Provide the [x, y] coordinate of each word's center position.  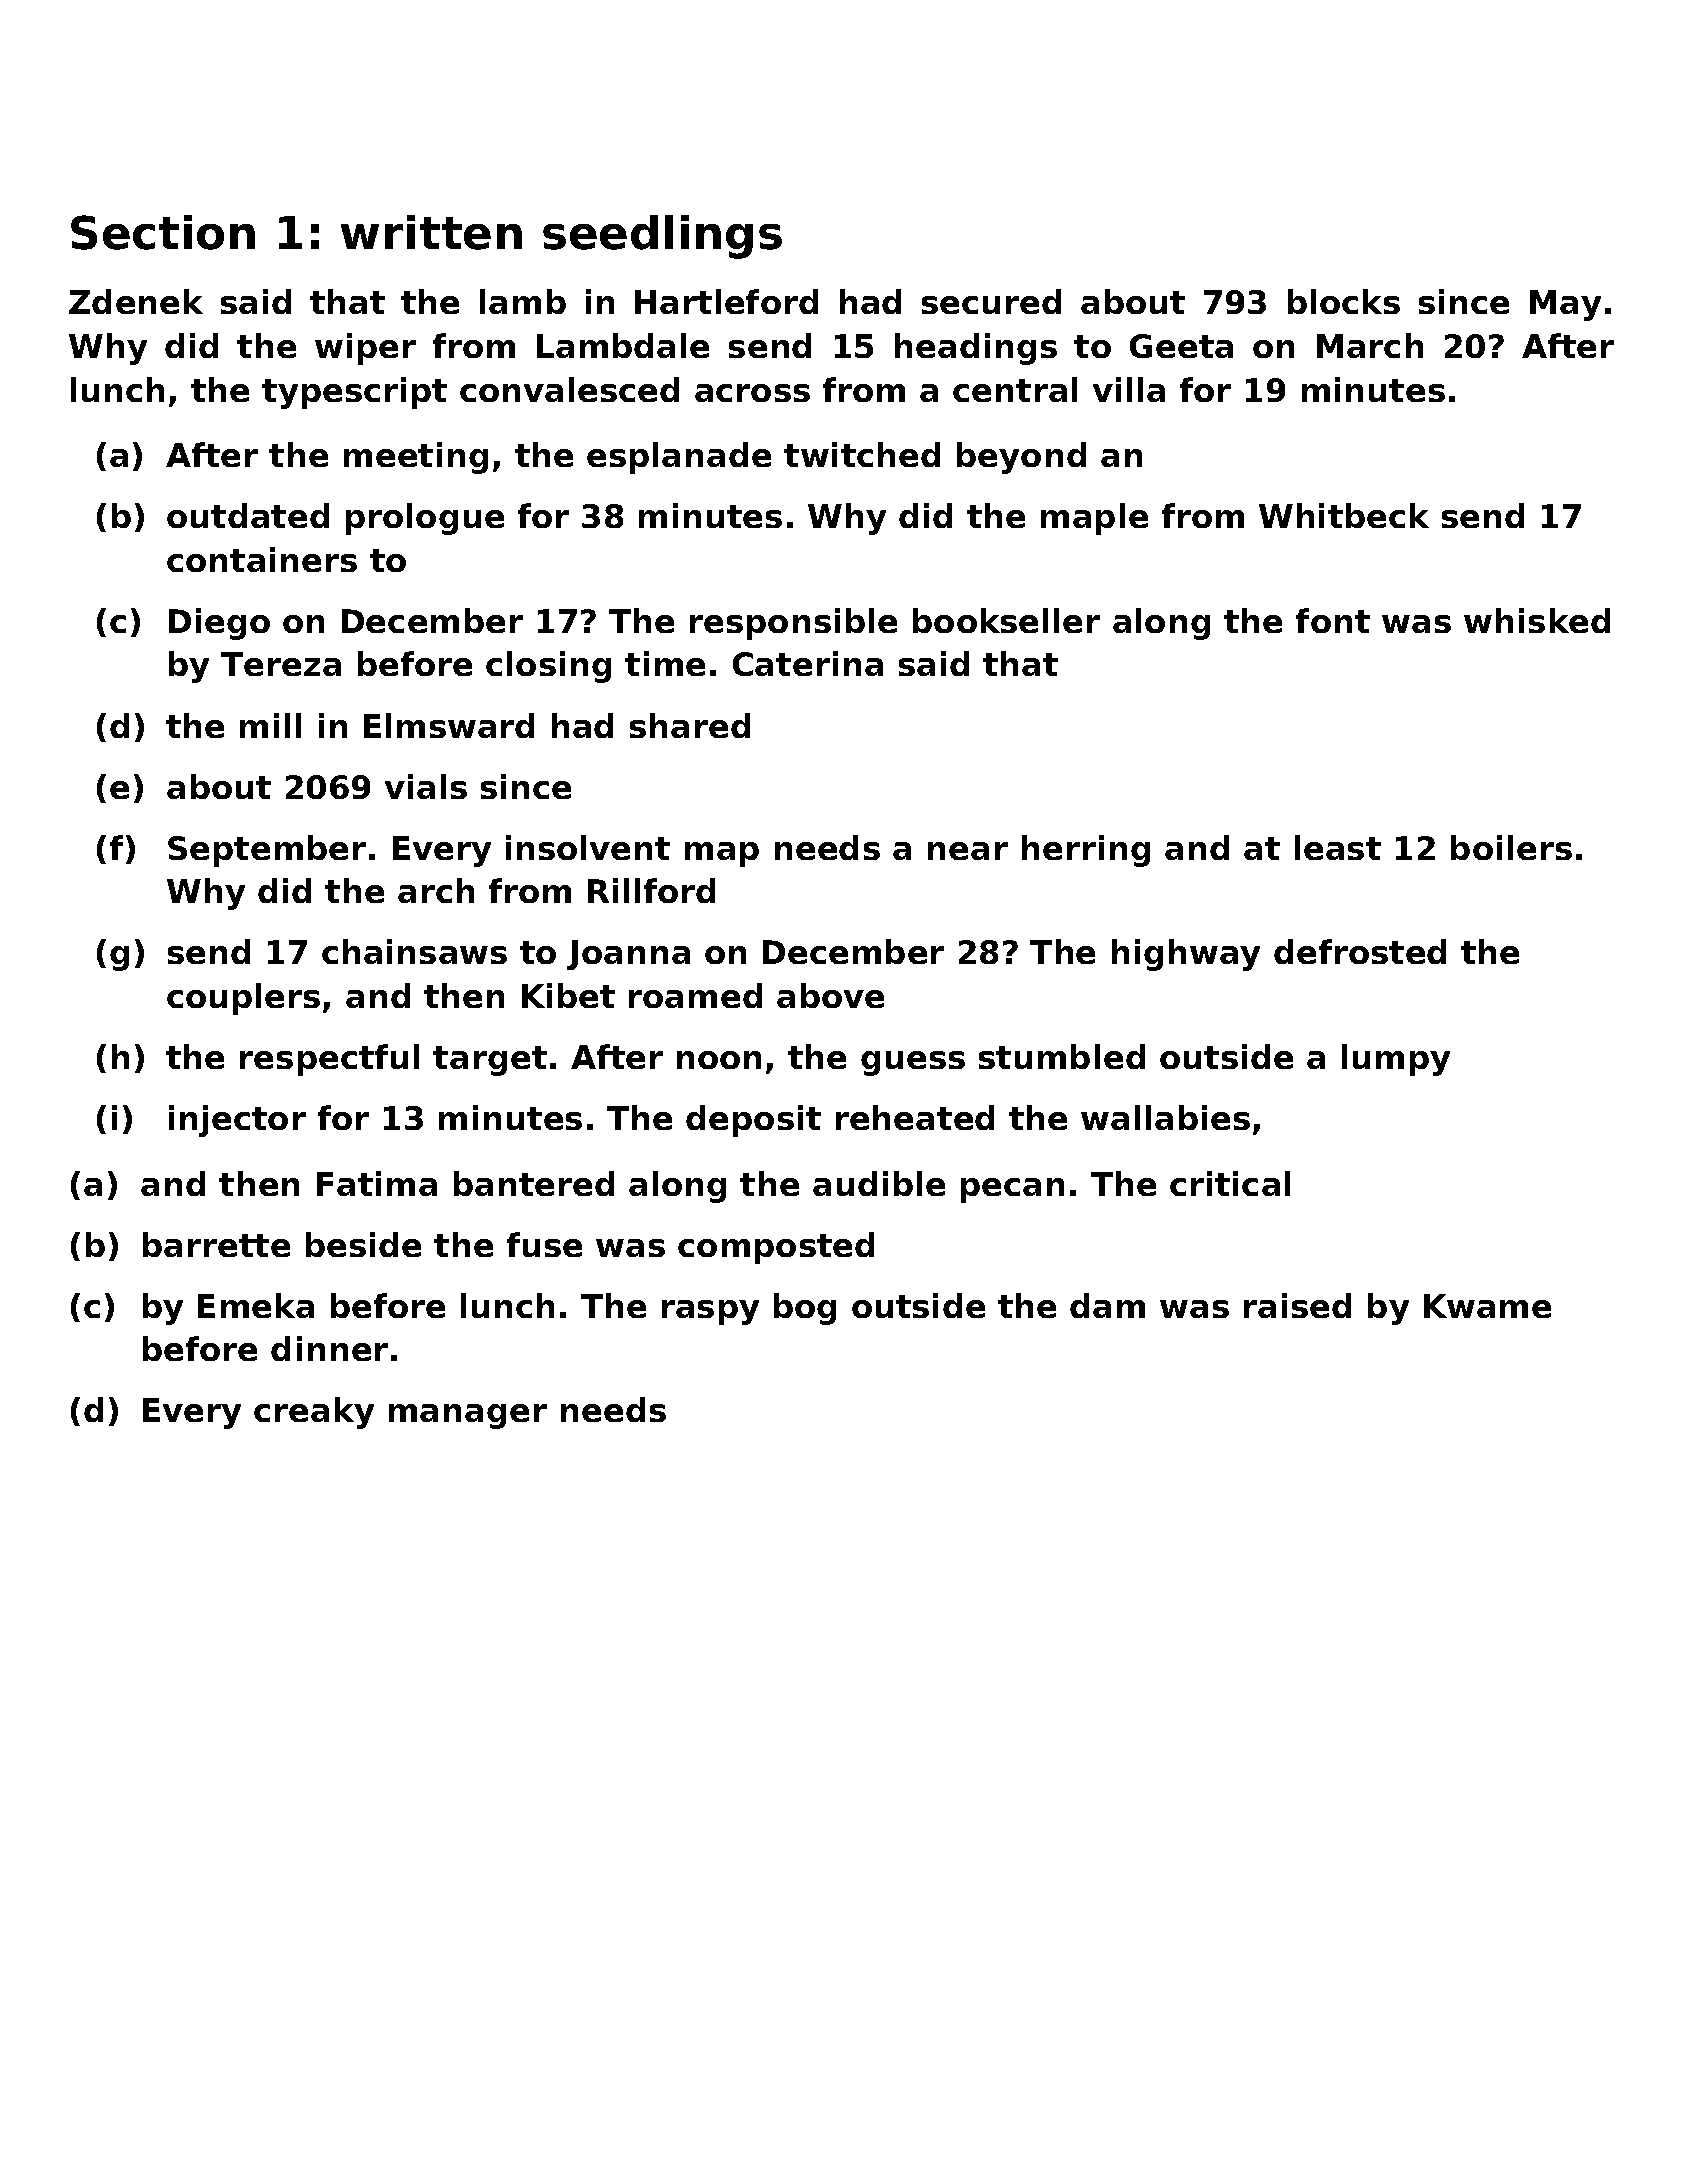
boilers [1511, 847]
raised [1297, 1305]
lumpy [1396, 1060]
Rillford [651, 890]
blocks [1344, 301]
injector [237, 1121]
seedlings [662, 237]
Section [163, 232]
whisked [1537, 620]
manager [468, 1416]
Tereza [281, 664]
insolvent [588, 847]
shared [690, 725]
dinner [329, 1348]
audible [879, 1183]
